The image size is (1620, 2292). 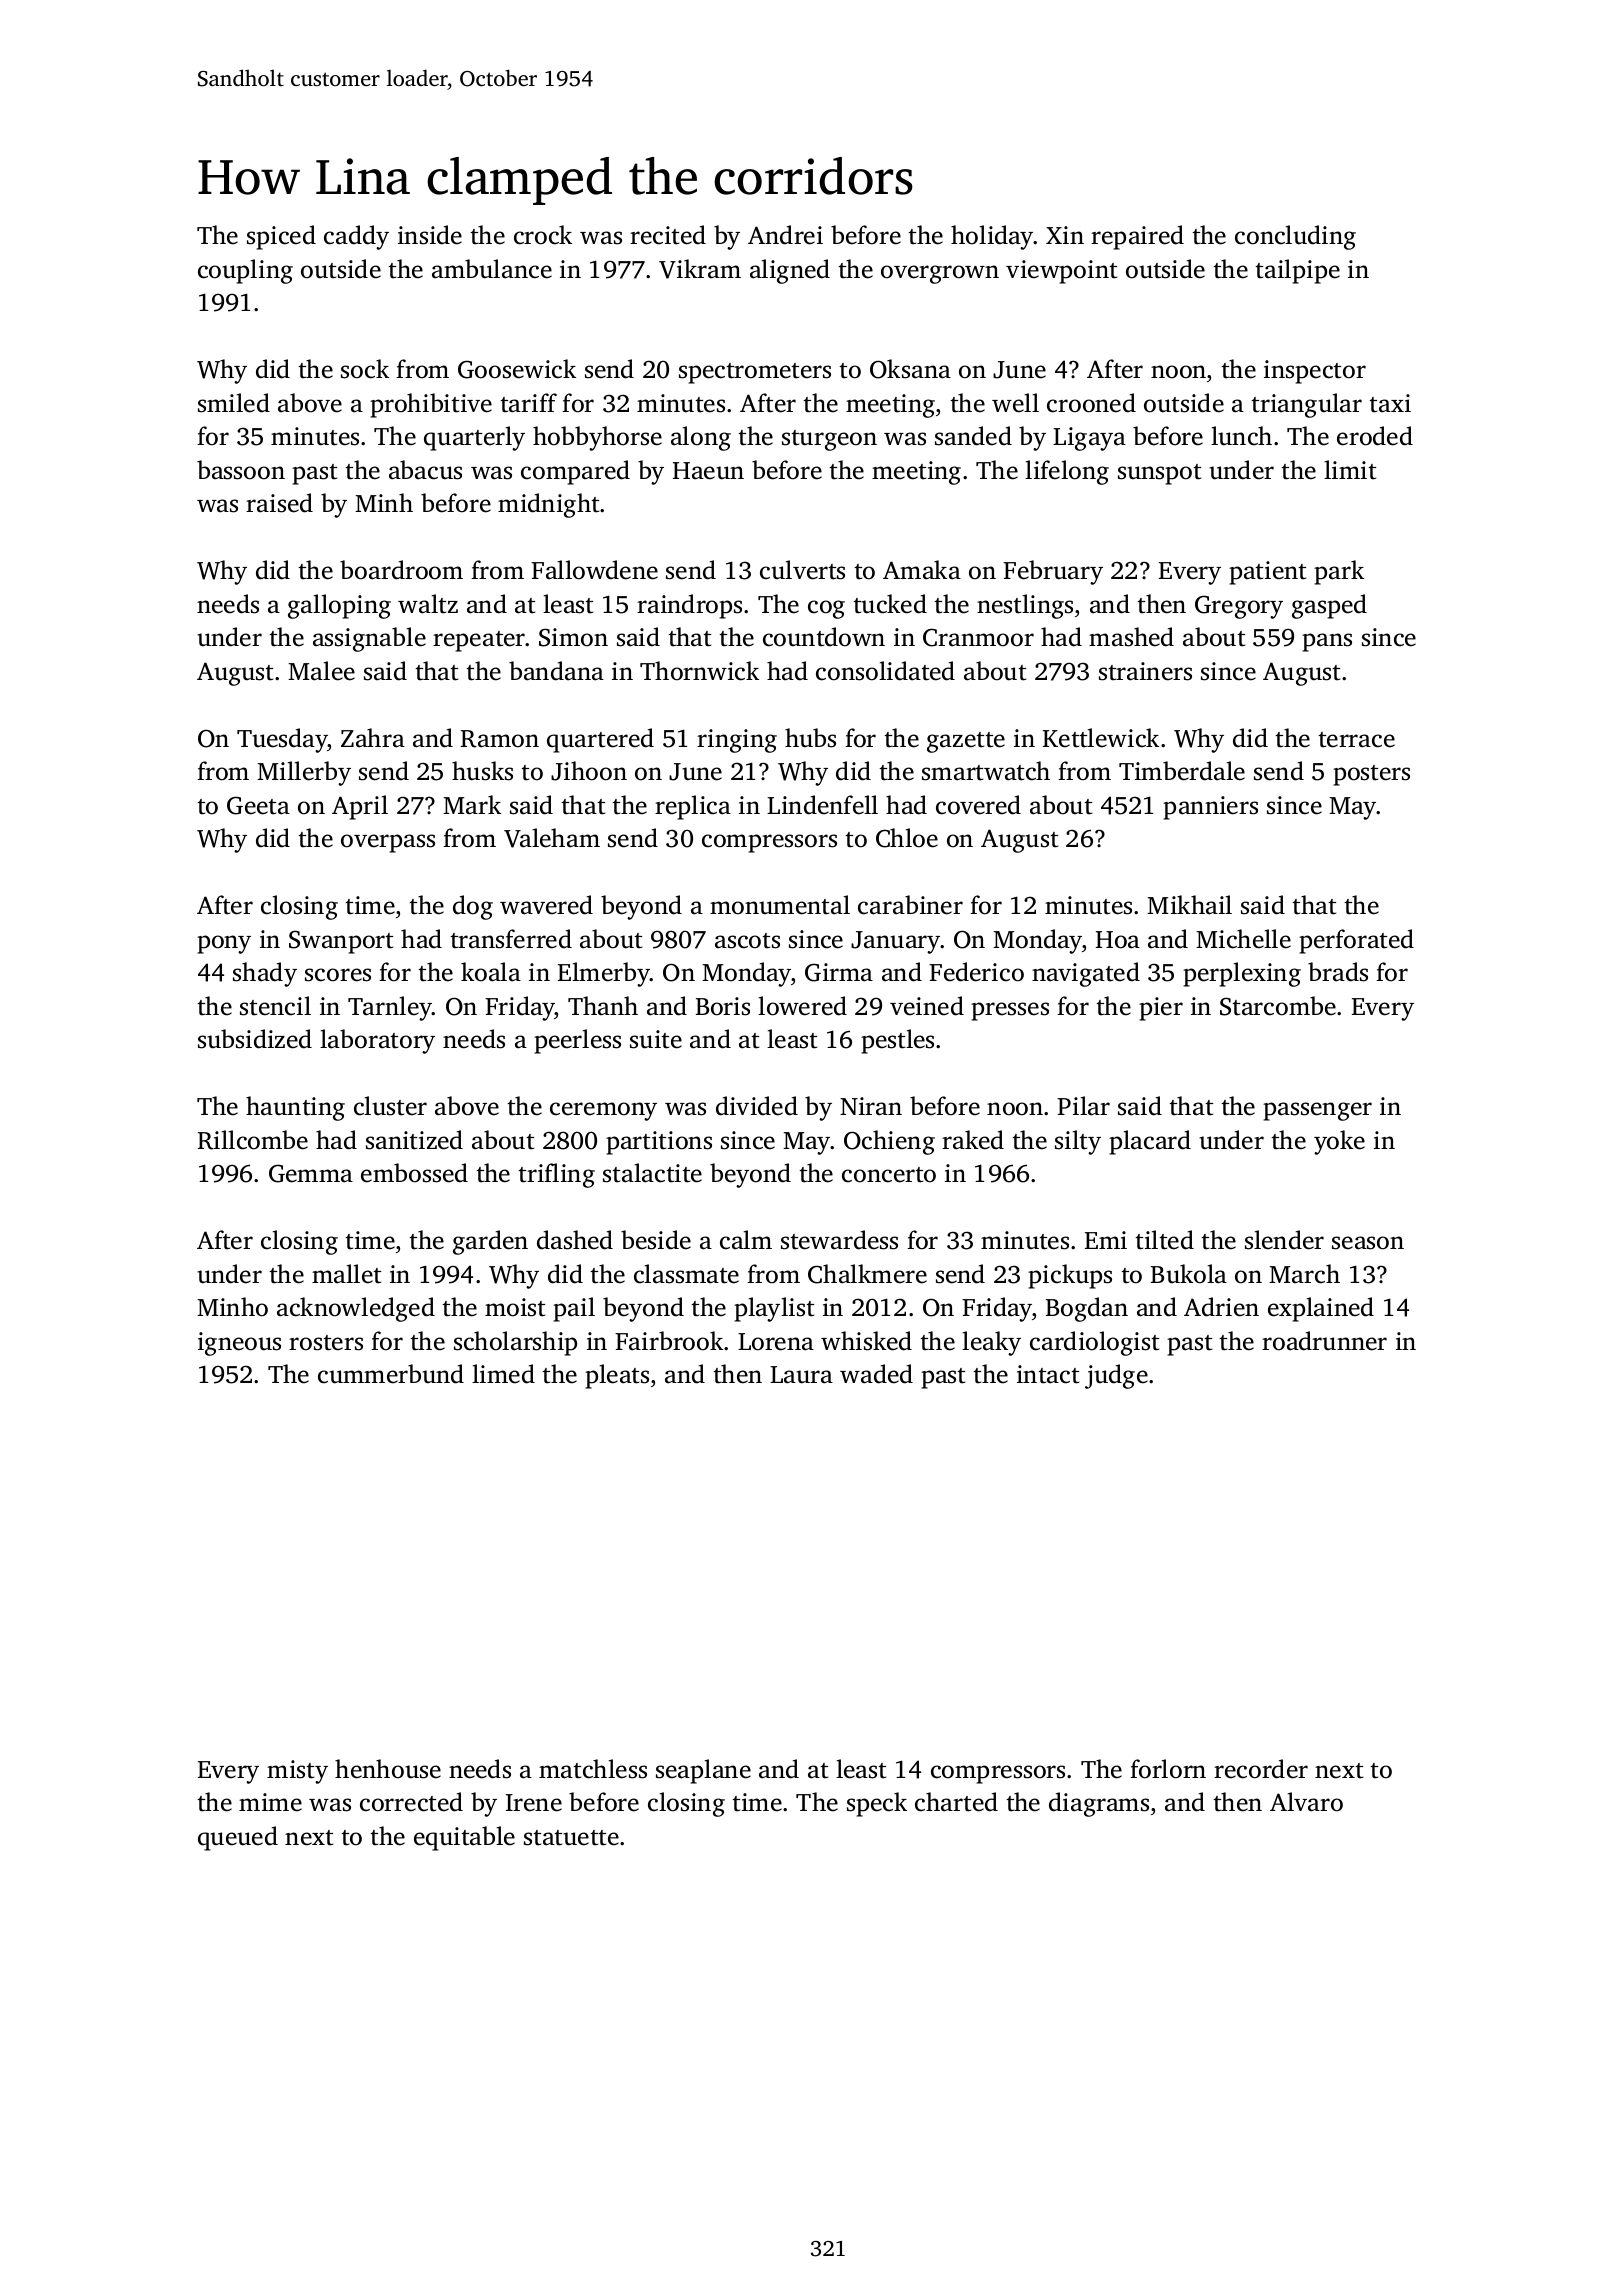 I want to click on tailpipe, so click(x=1297, y=271).
